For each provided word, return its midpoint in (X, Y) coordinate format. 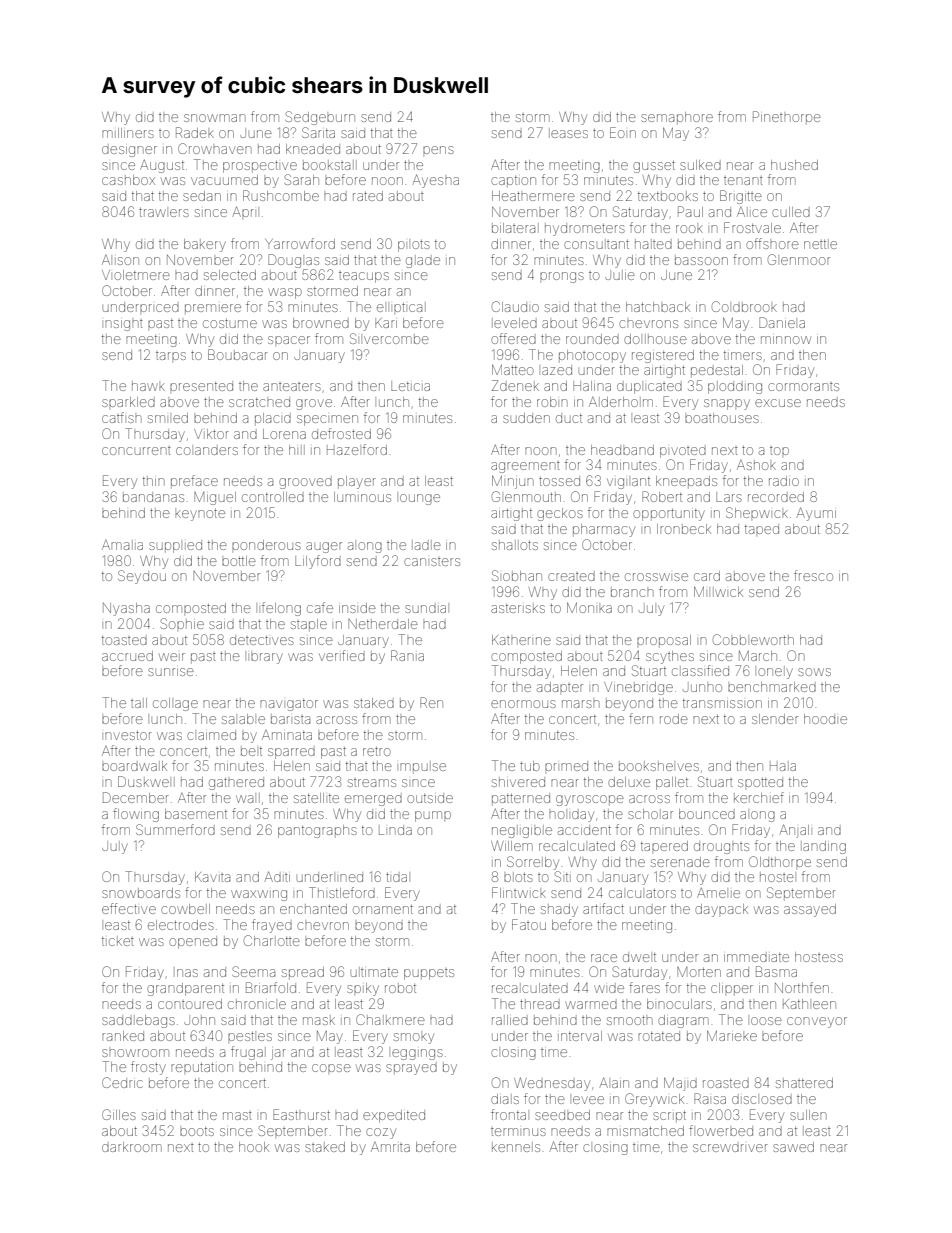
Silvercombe (389, 338)
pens (438, 150)
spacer (289, 340)
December (136, 797)
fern (641, 718)
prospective (260, 167)
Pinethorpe (787, 117)
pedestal (717, 371)
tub (530, 766)
